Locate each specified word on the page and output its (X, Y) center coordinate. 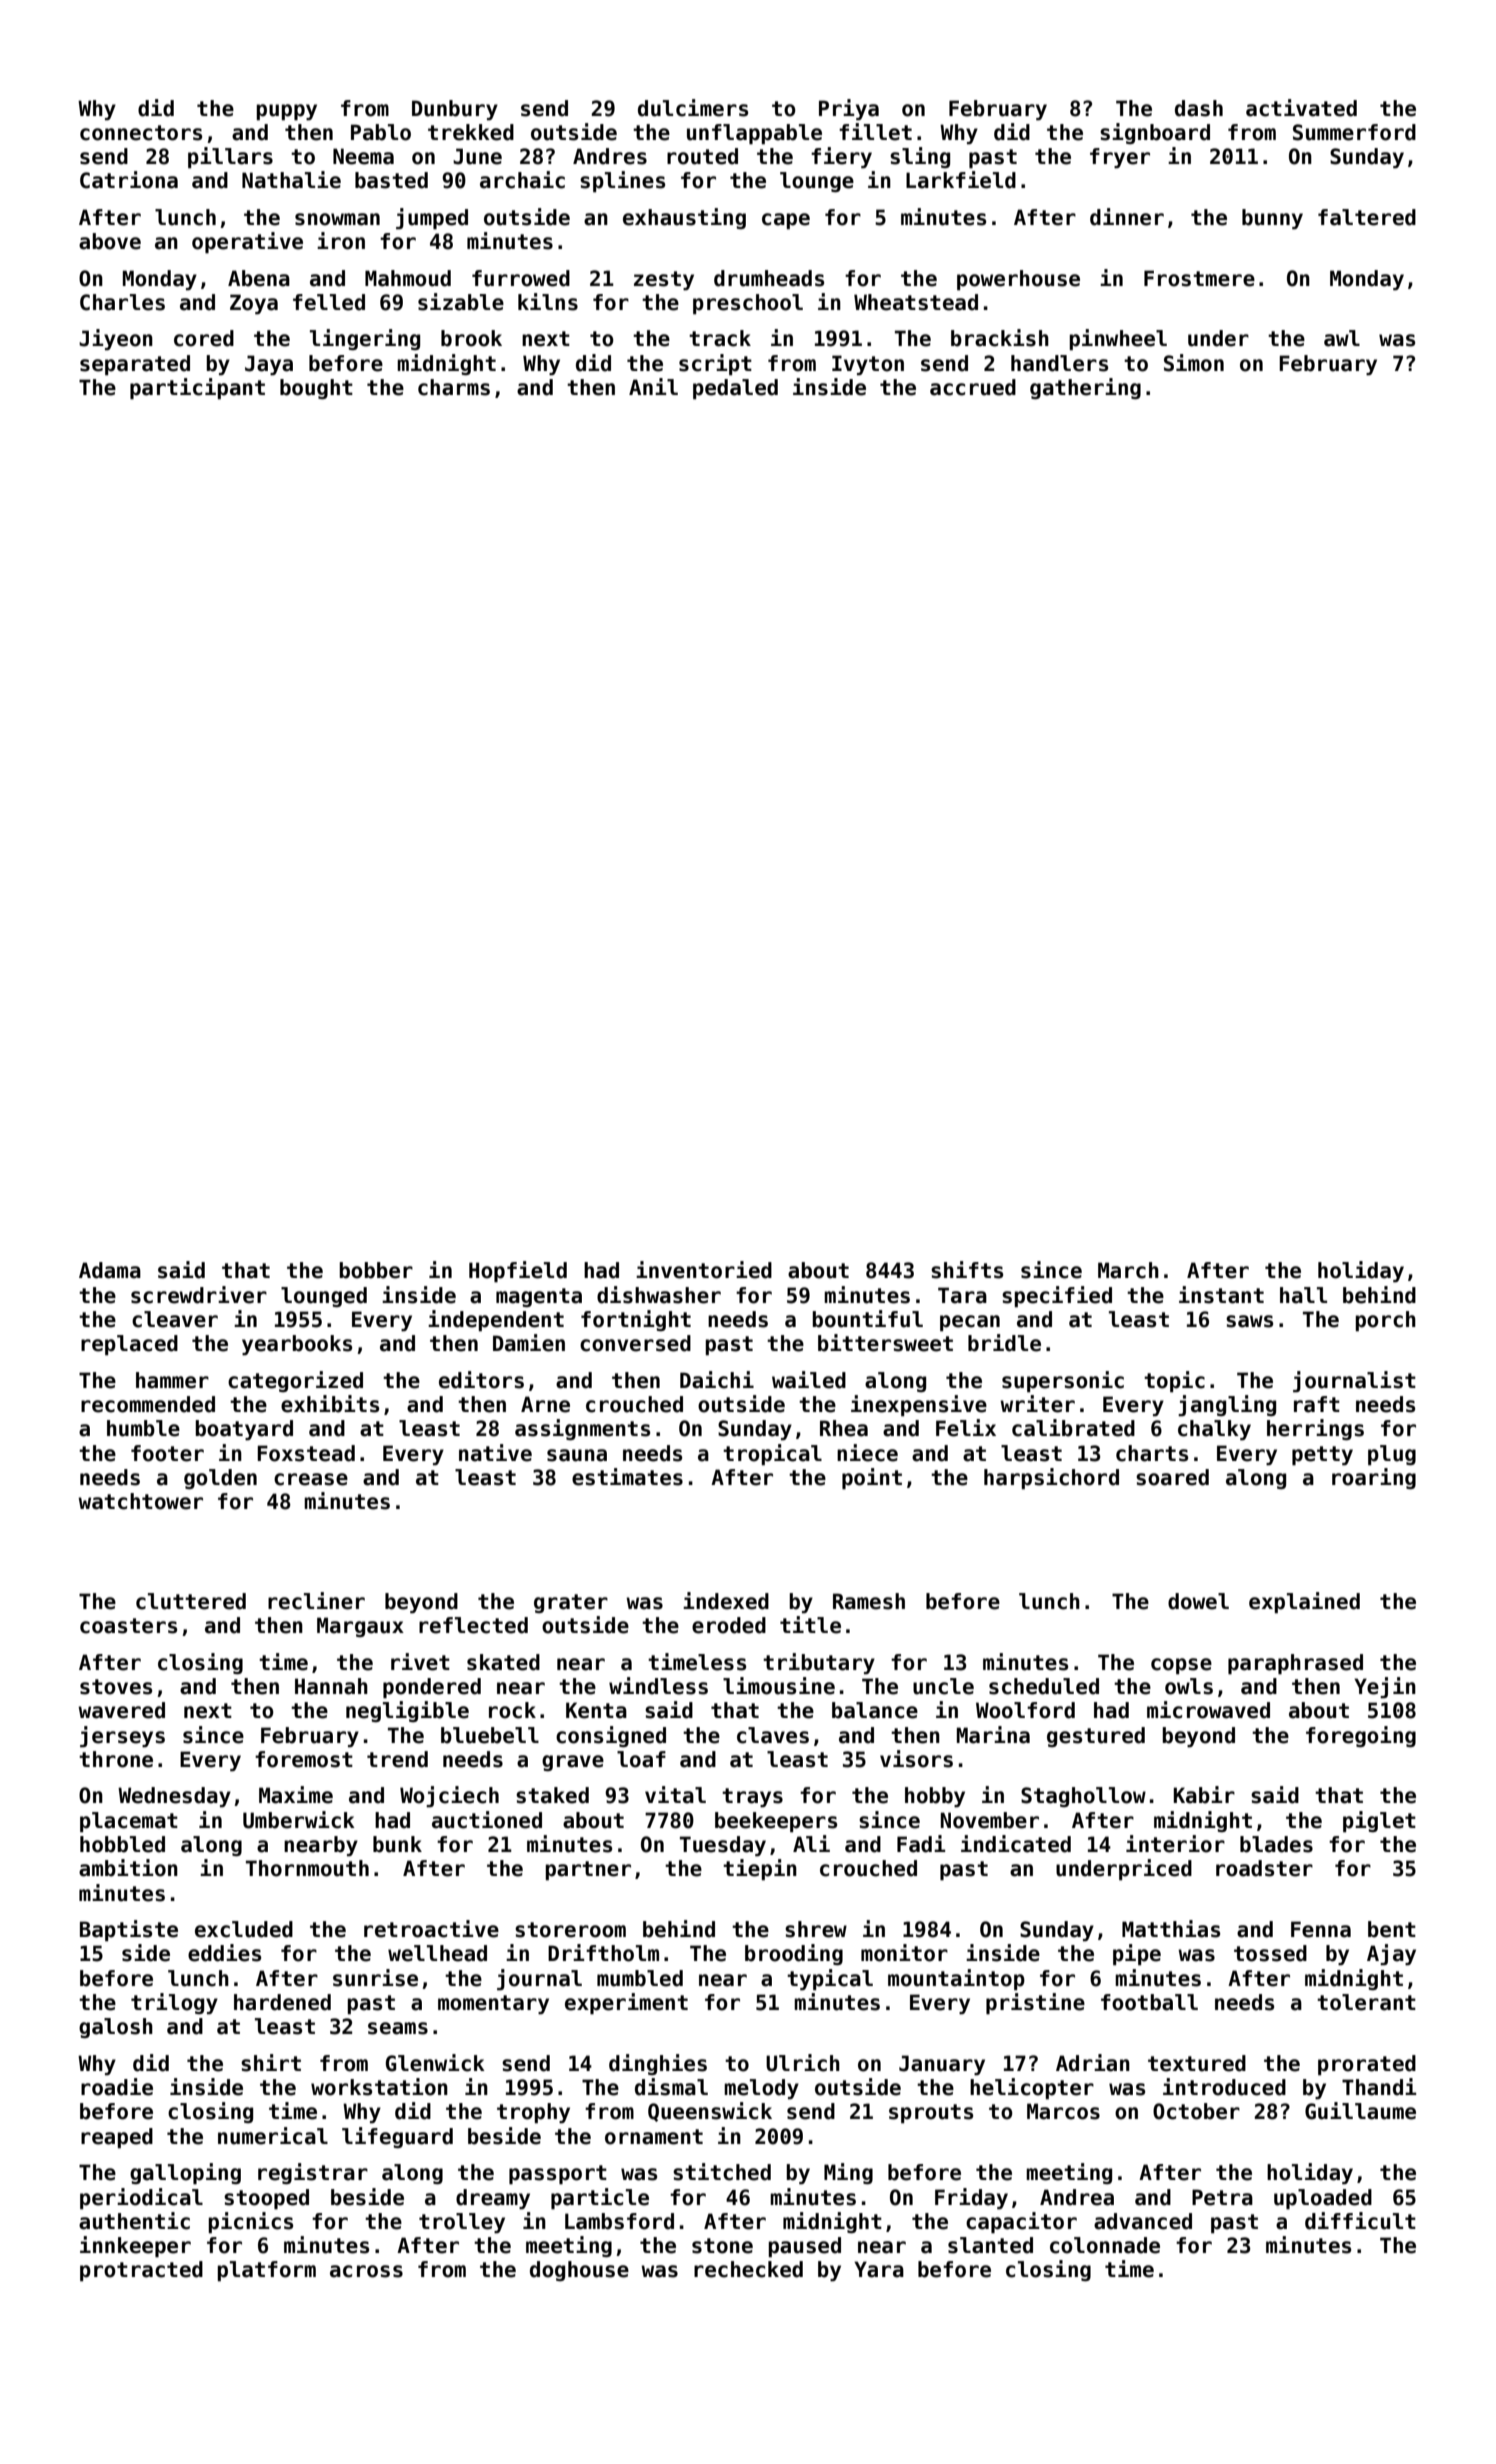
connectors (141, 133)
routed (702, 156)
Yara (879, 2269)
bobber (376, 1270)
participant (197, 389)
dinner (1127, 217)
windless (658, 1686)
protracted (141, 2271)
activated (1301, 108)
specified (1057, 1297)
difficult (1360, 2221)
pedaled (735, 389)
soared (1172, 1477)
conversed (635, 1343)
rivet (420, 1662)
